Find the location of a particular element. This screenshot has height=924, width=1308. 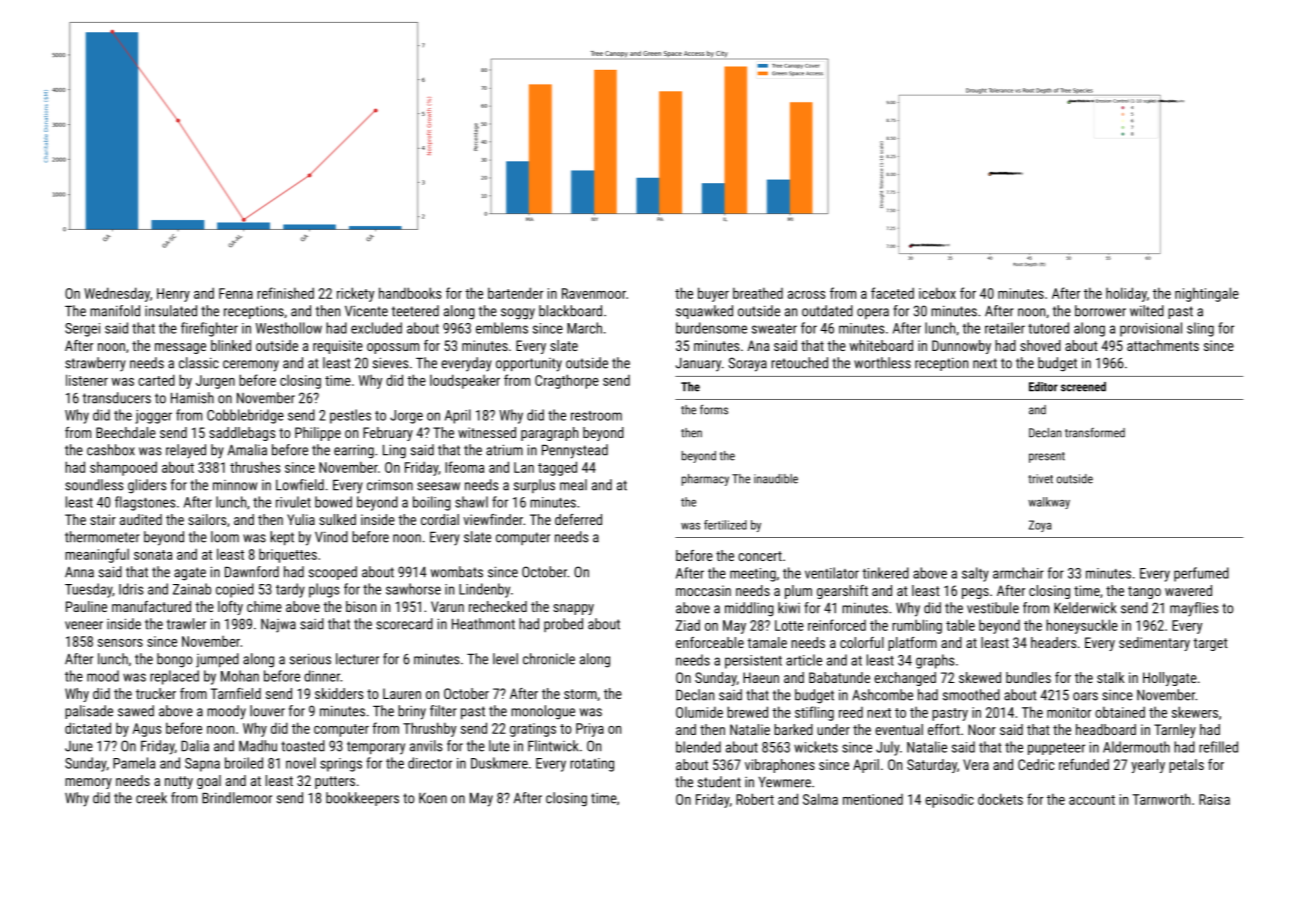

bookkeepers is located at coordinates (362, 799).
